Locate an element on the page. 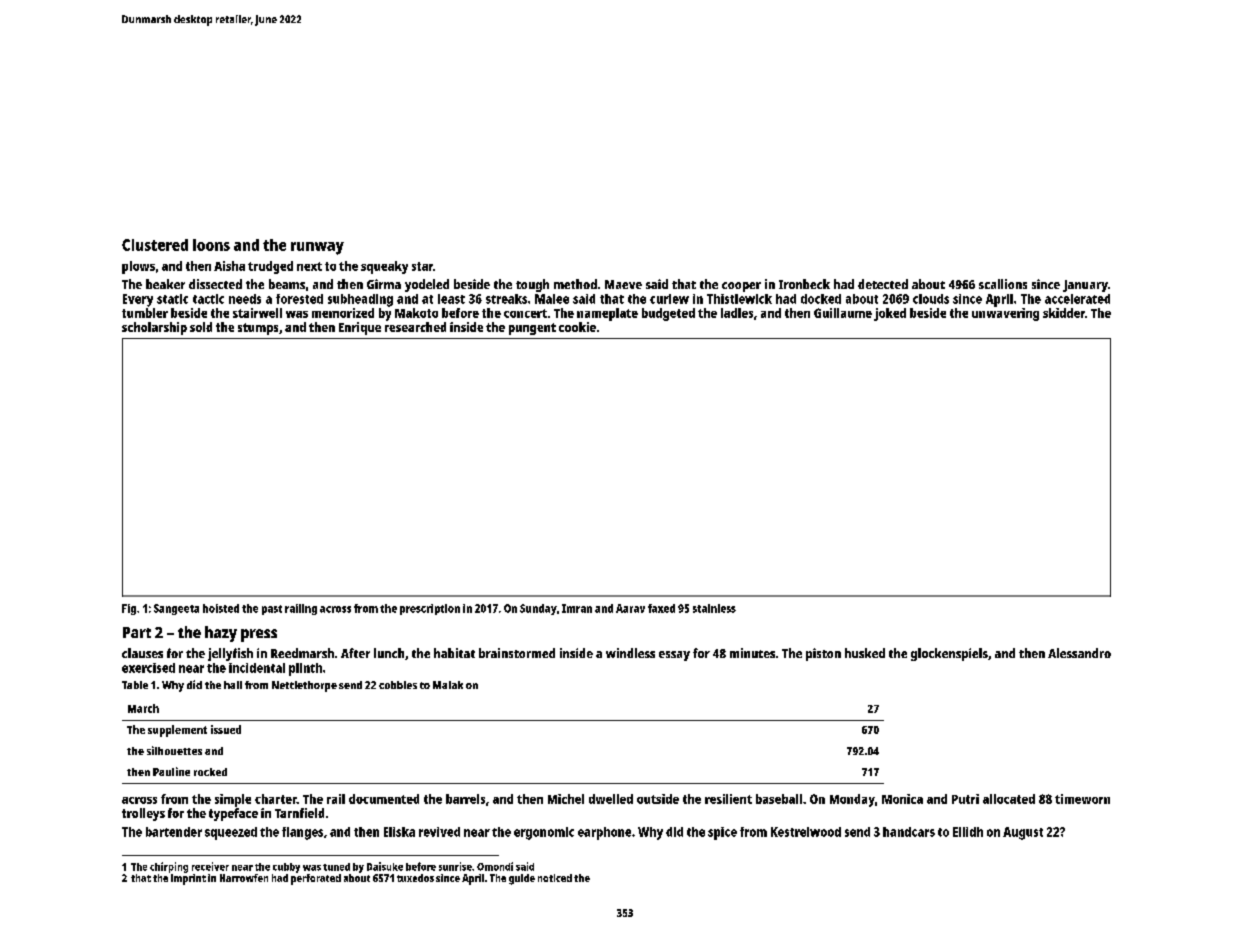 This image has height=952, width=1233. Clustered is located at coordinates (155, 245).
